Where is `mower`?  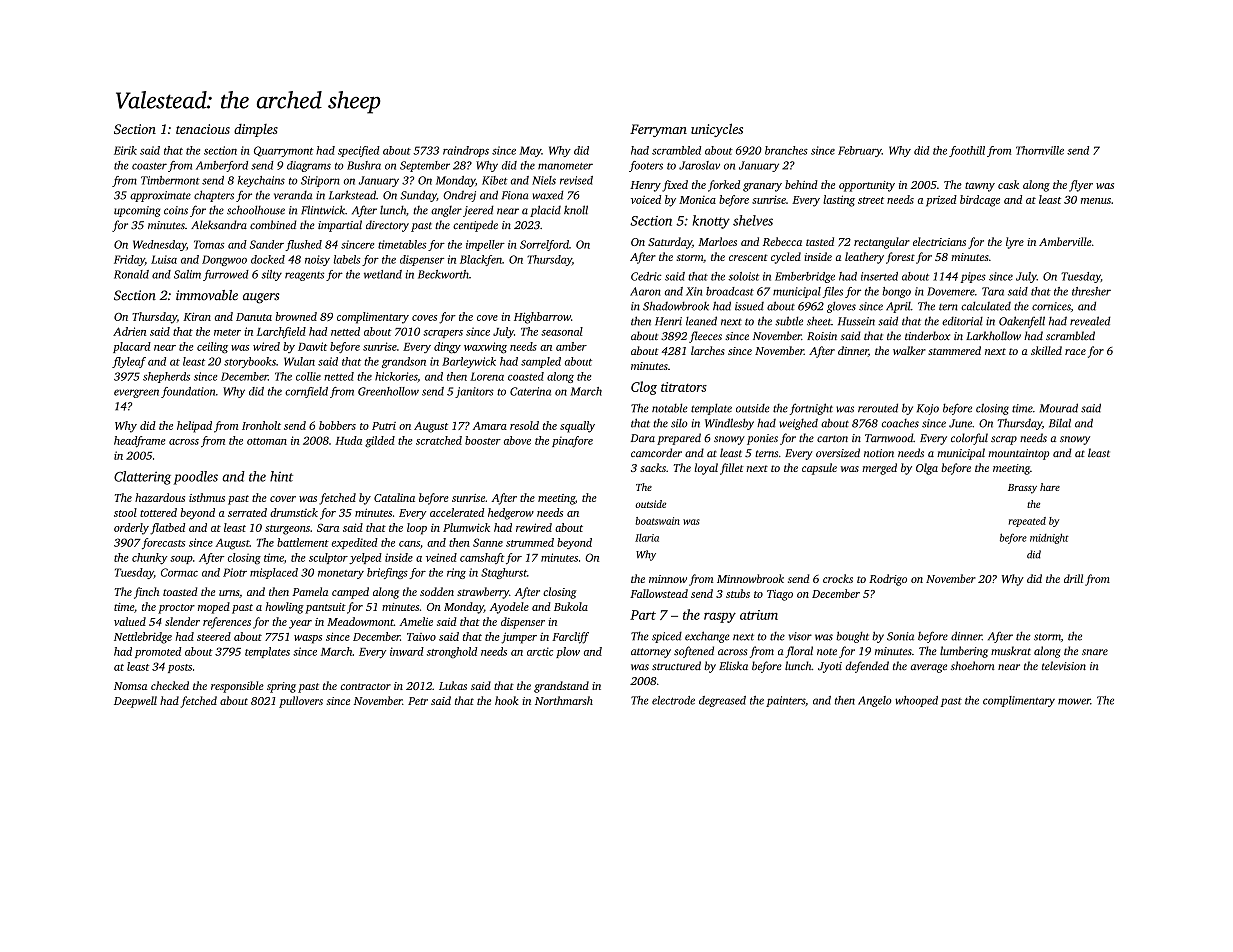
mower is located at coordinates (1074, 701).
